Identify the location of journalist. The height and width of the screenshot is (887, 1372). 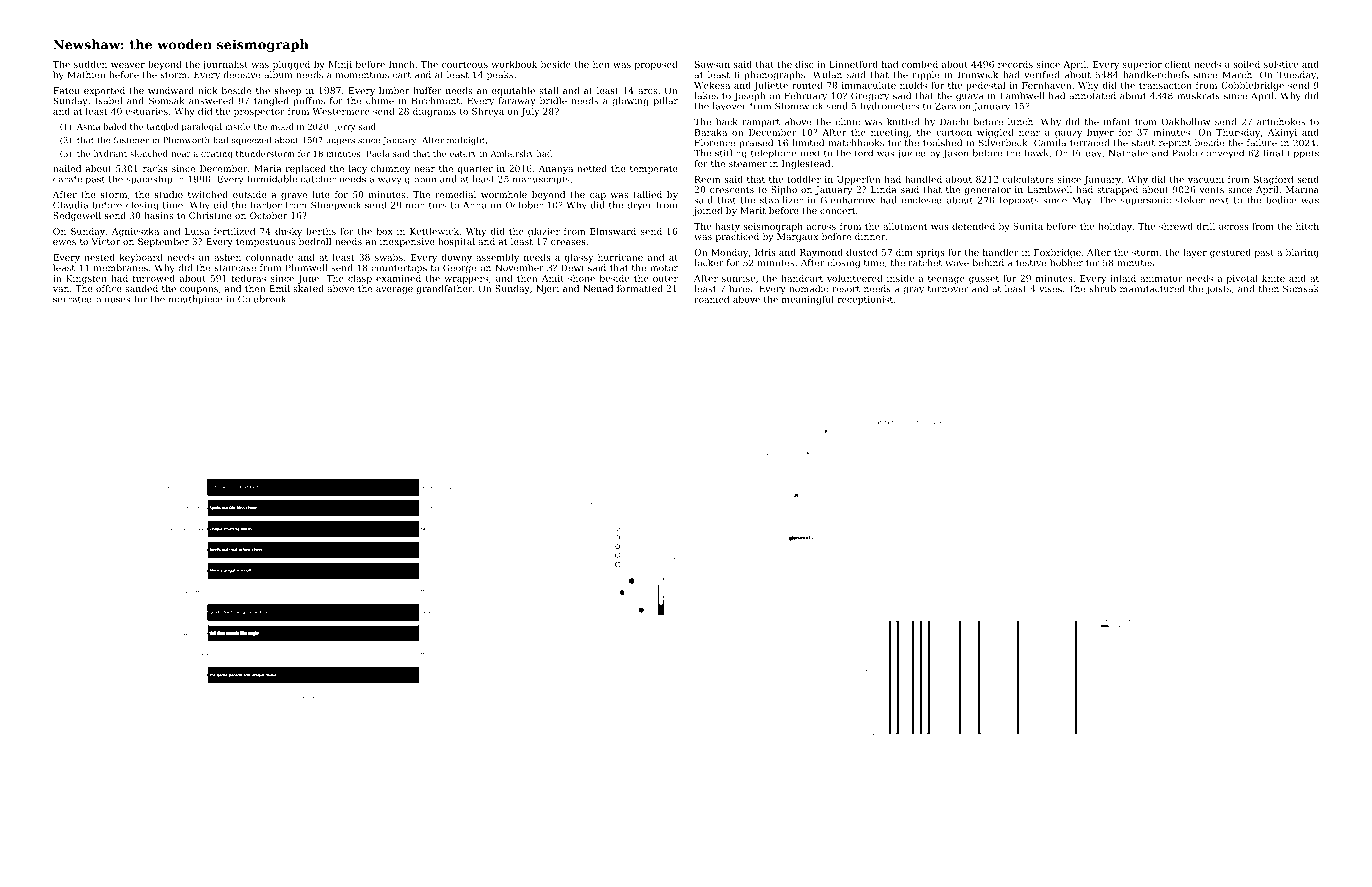
(225, 65).
